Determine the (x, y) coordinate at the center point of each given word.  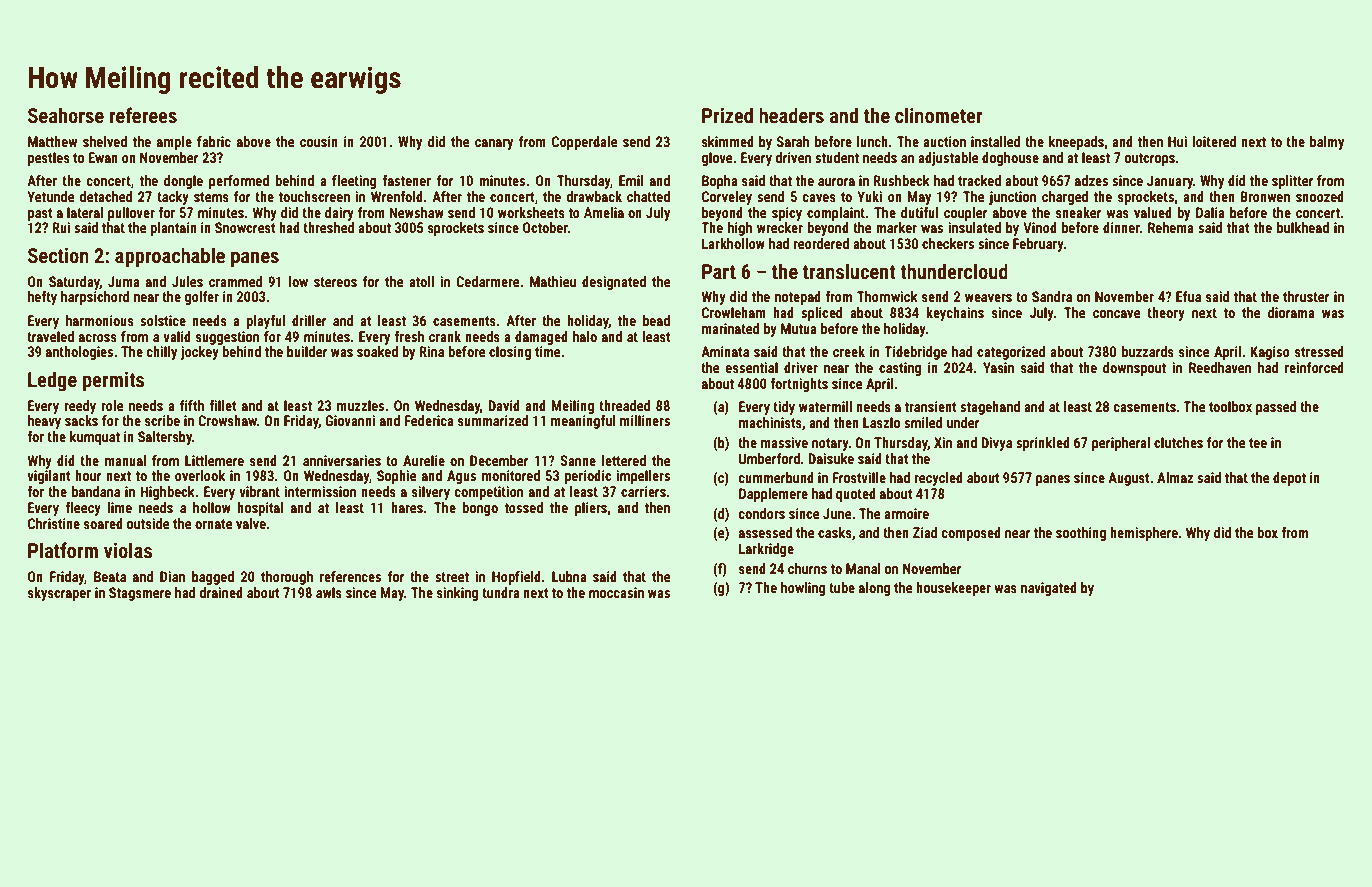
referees (143, 115)
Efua (1188, 296)
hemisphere (1144, 534)
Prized (727, 115)
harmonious (100, 320)
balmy (1327, 143)
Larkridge (766, 550)
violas (128, 550)
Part (719, 271)
